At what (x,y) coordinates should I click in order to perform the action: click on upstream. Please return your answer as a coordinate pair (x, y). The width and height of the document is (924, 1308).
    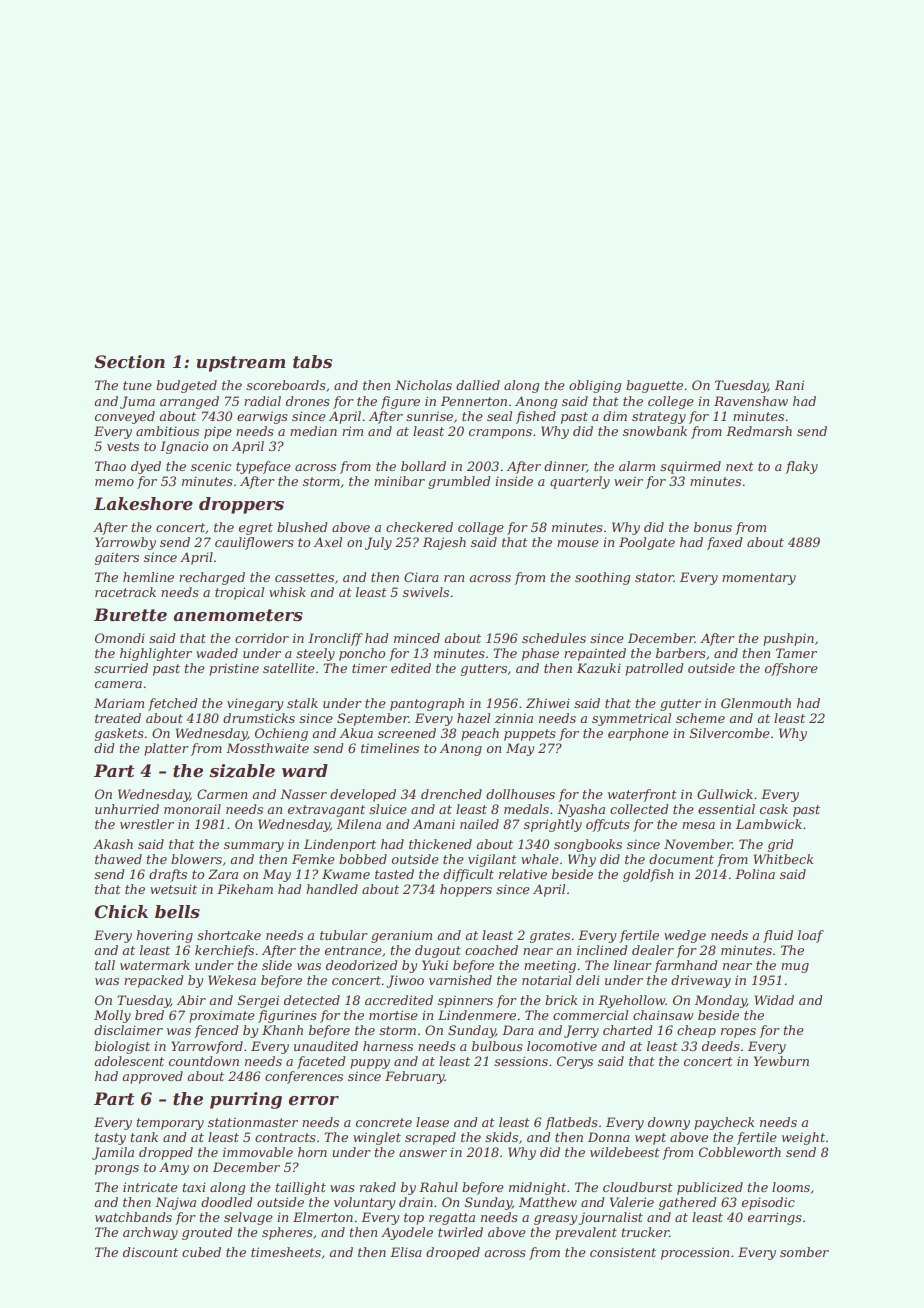
    Looking at the image, I should click on (241, 364).
